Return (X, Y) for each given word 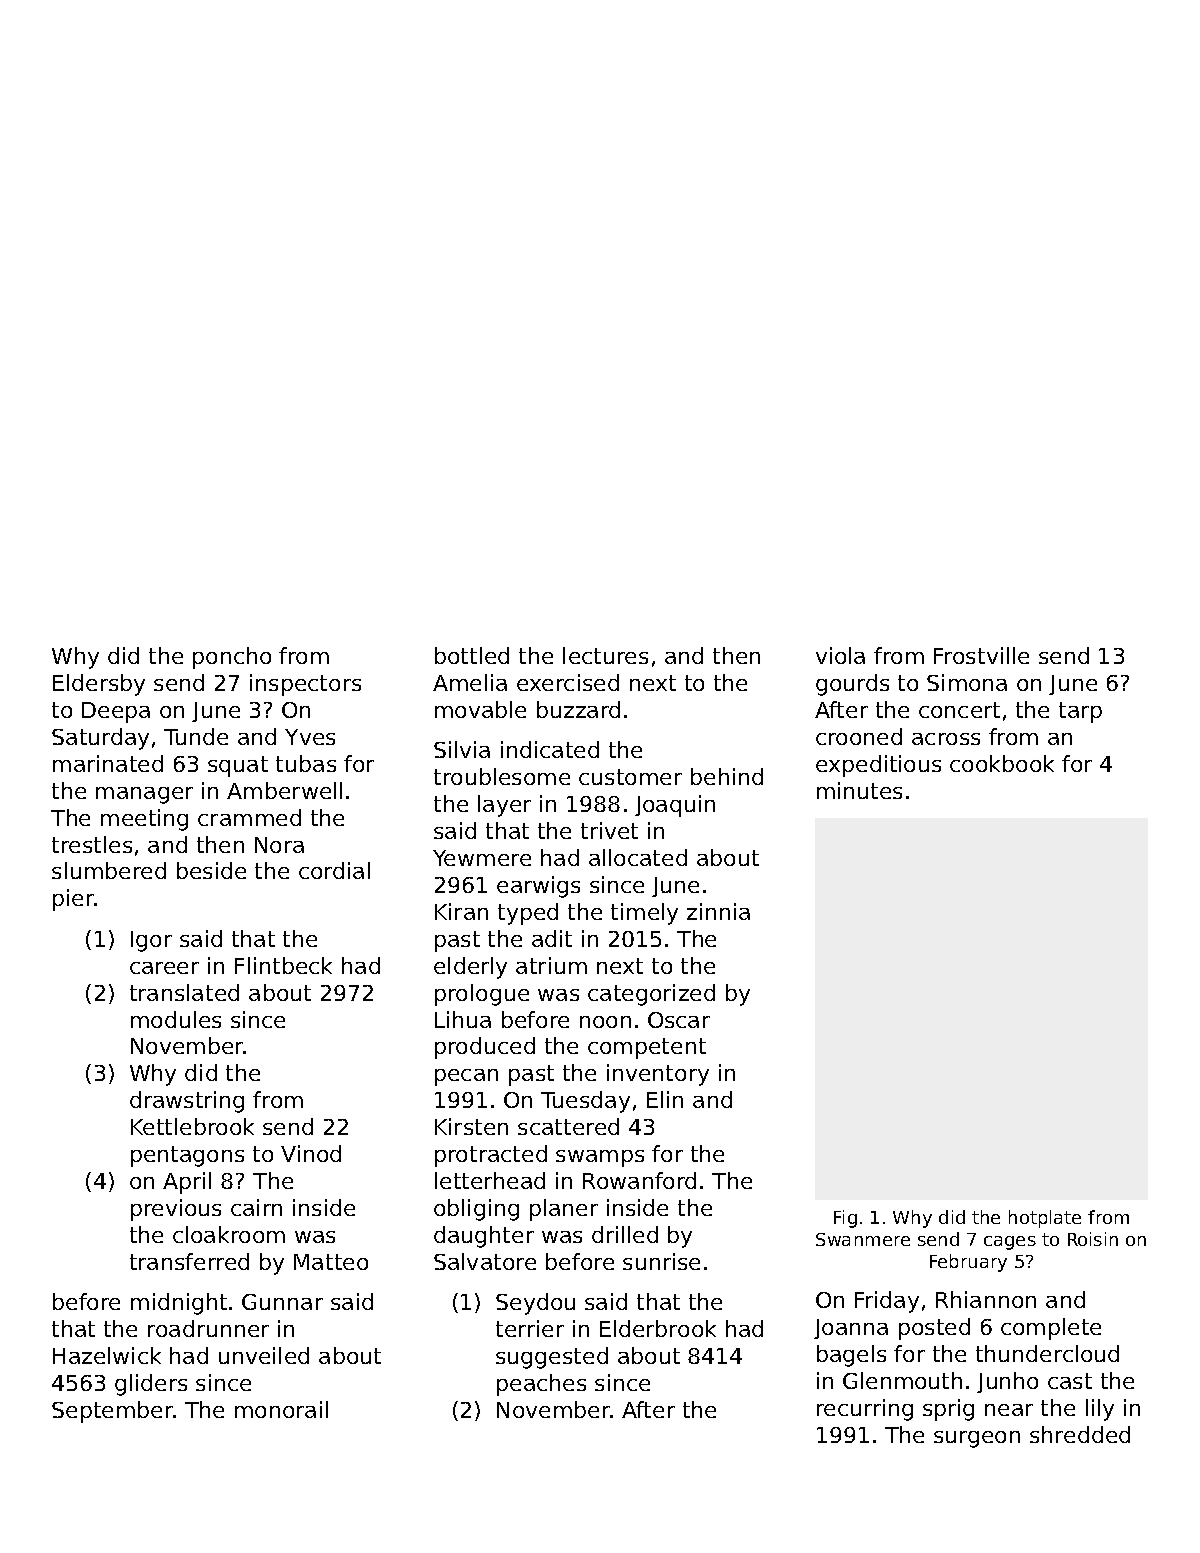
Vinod (311, 1153)
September (113, 1412)
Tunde (196, 736)
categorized (651, 995)
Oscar (679, 1020)
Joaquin (675, 806)
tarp (1080, 712)
